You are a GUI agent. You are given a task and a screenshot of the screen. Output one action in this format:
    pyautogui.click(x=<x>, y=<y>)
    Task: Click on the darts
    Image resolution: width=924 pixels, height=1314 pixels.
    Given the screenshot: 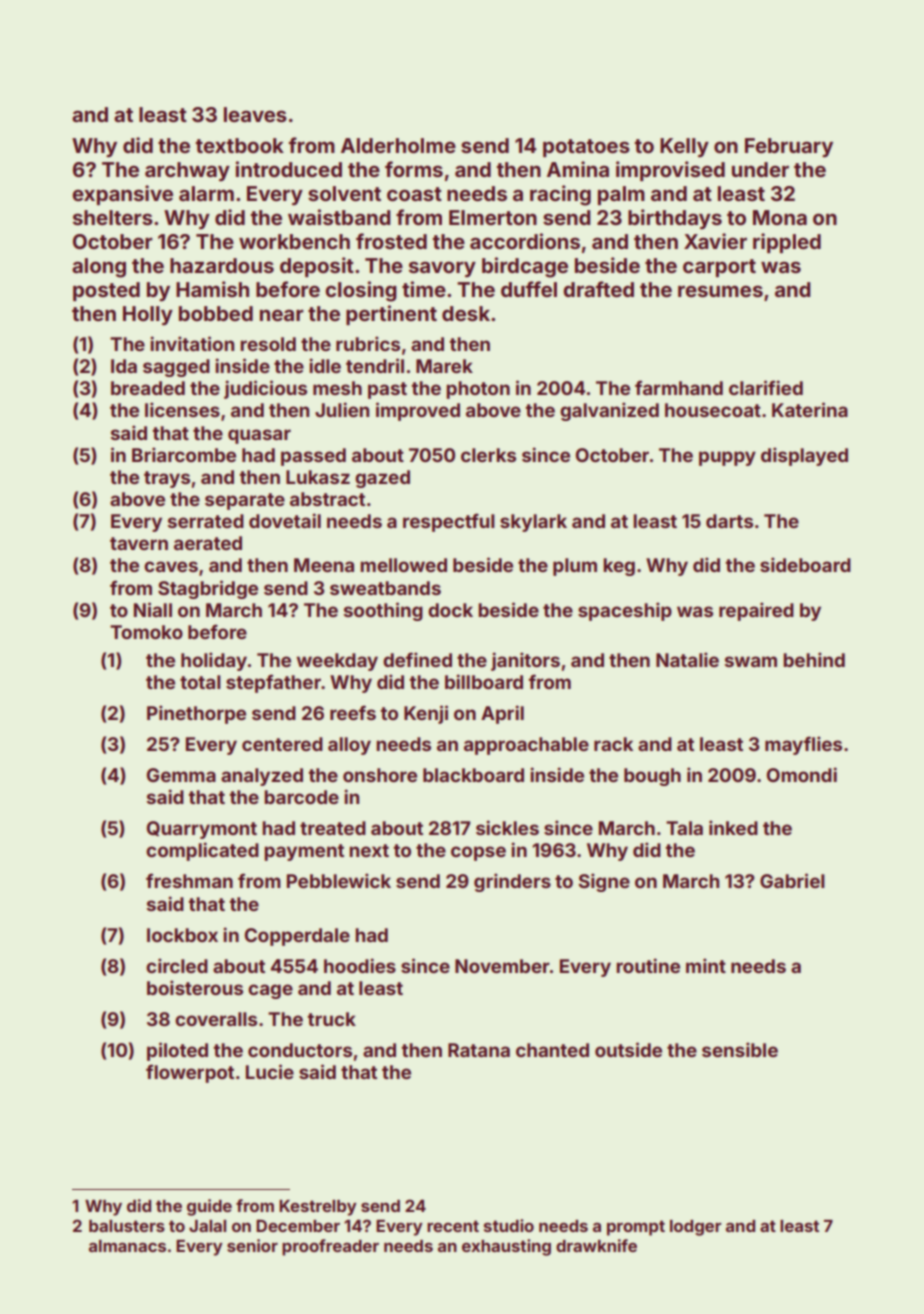 What is the action you would take?
    pyautogui.click(x=729, y=521)
